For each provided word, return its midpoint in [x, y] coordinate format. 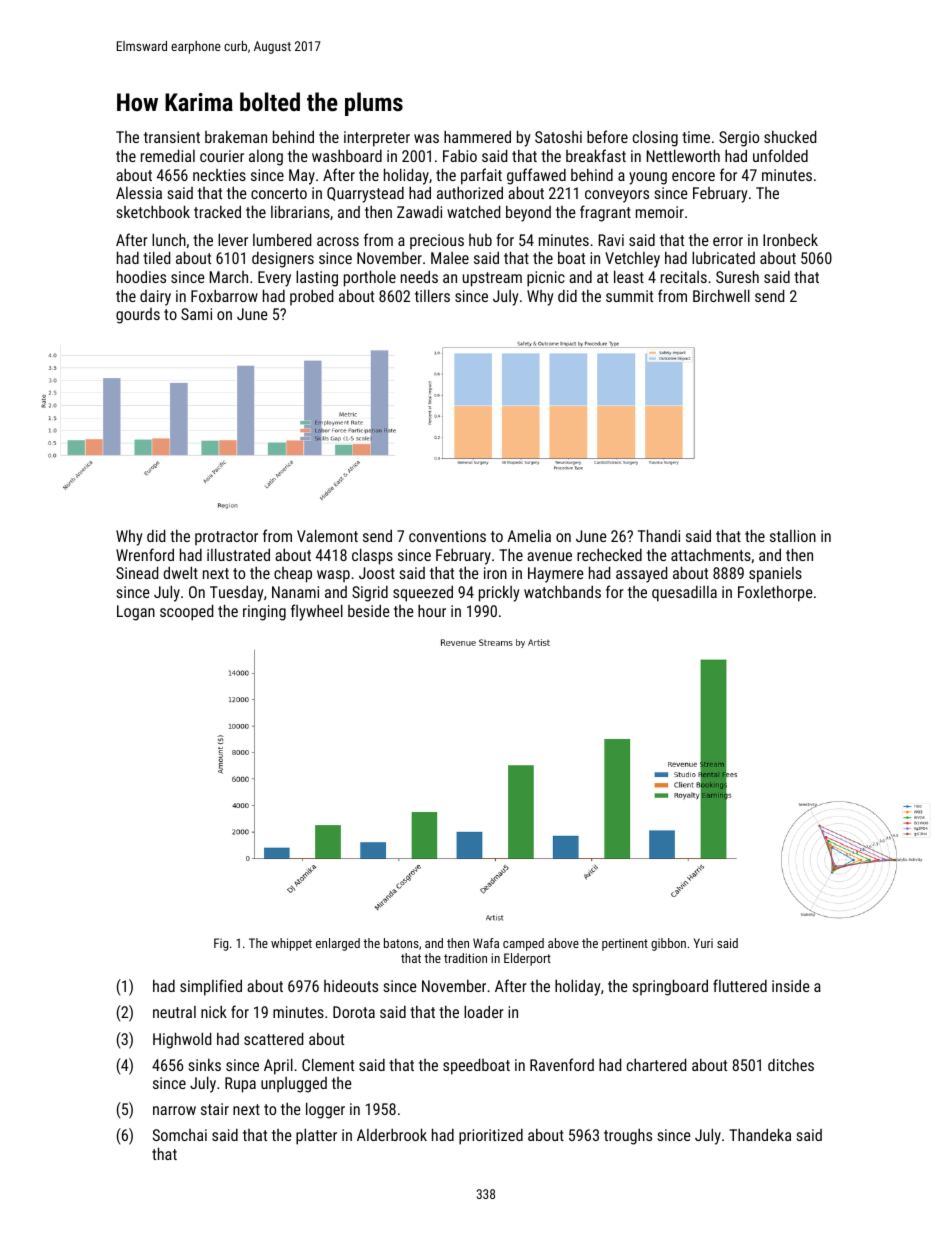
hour [432, 610]
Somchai [180, 1135]
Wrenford [145, 554]
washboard [347, 155]
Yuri [703, 943]
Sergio [739, 139]
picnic [546, 279]
